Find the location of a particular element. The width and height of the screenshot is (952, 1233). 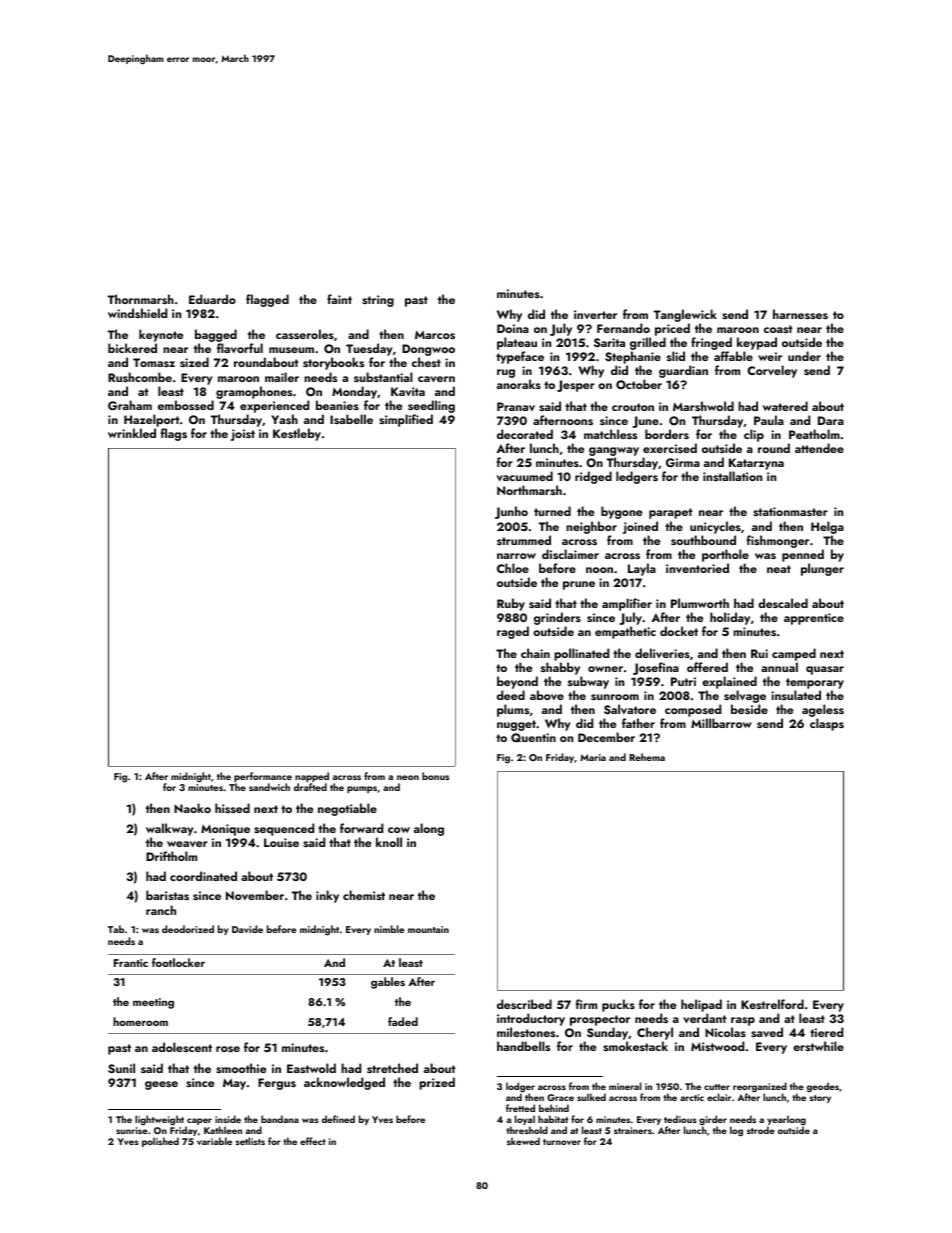

performance is located at coordinates (263, 778).
